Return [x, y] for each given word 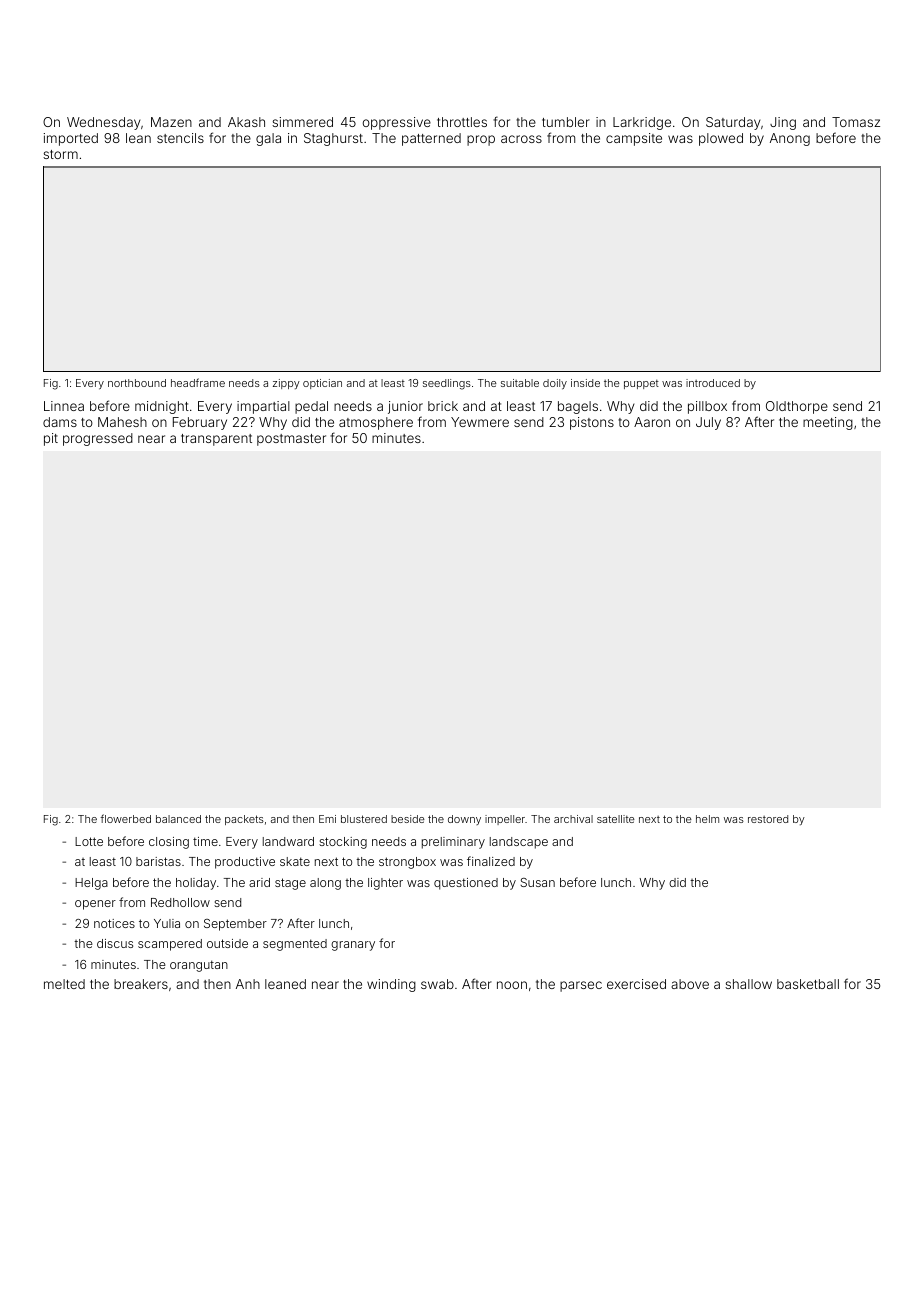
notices [114, 923]
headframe [198, 382]
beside [408, 819]
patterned [431, 139]
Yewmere [480, 422]
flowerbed [125, 818]
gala [268, 139]
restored [768, 819]
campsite [634, 139]
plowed [721, 139]
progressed [98, 439]
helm [707, 819]
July [708, 423]
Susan [537, 882]
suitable [520, 383]
